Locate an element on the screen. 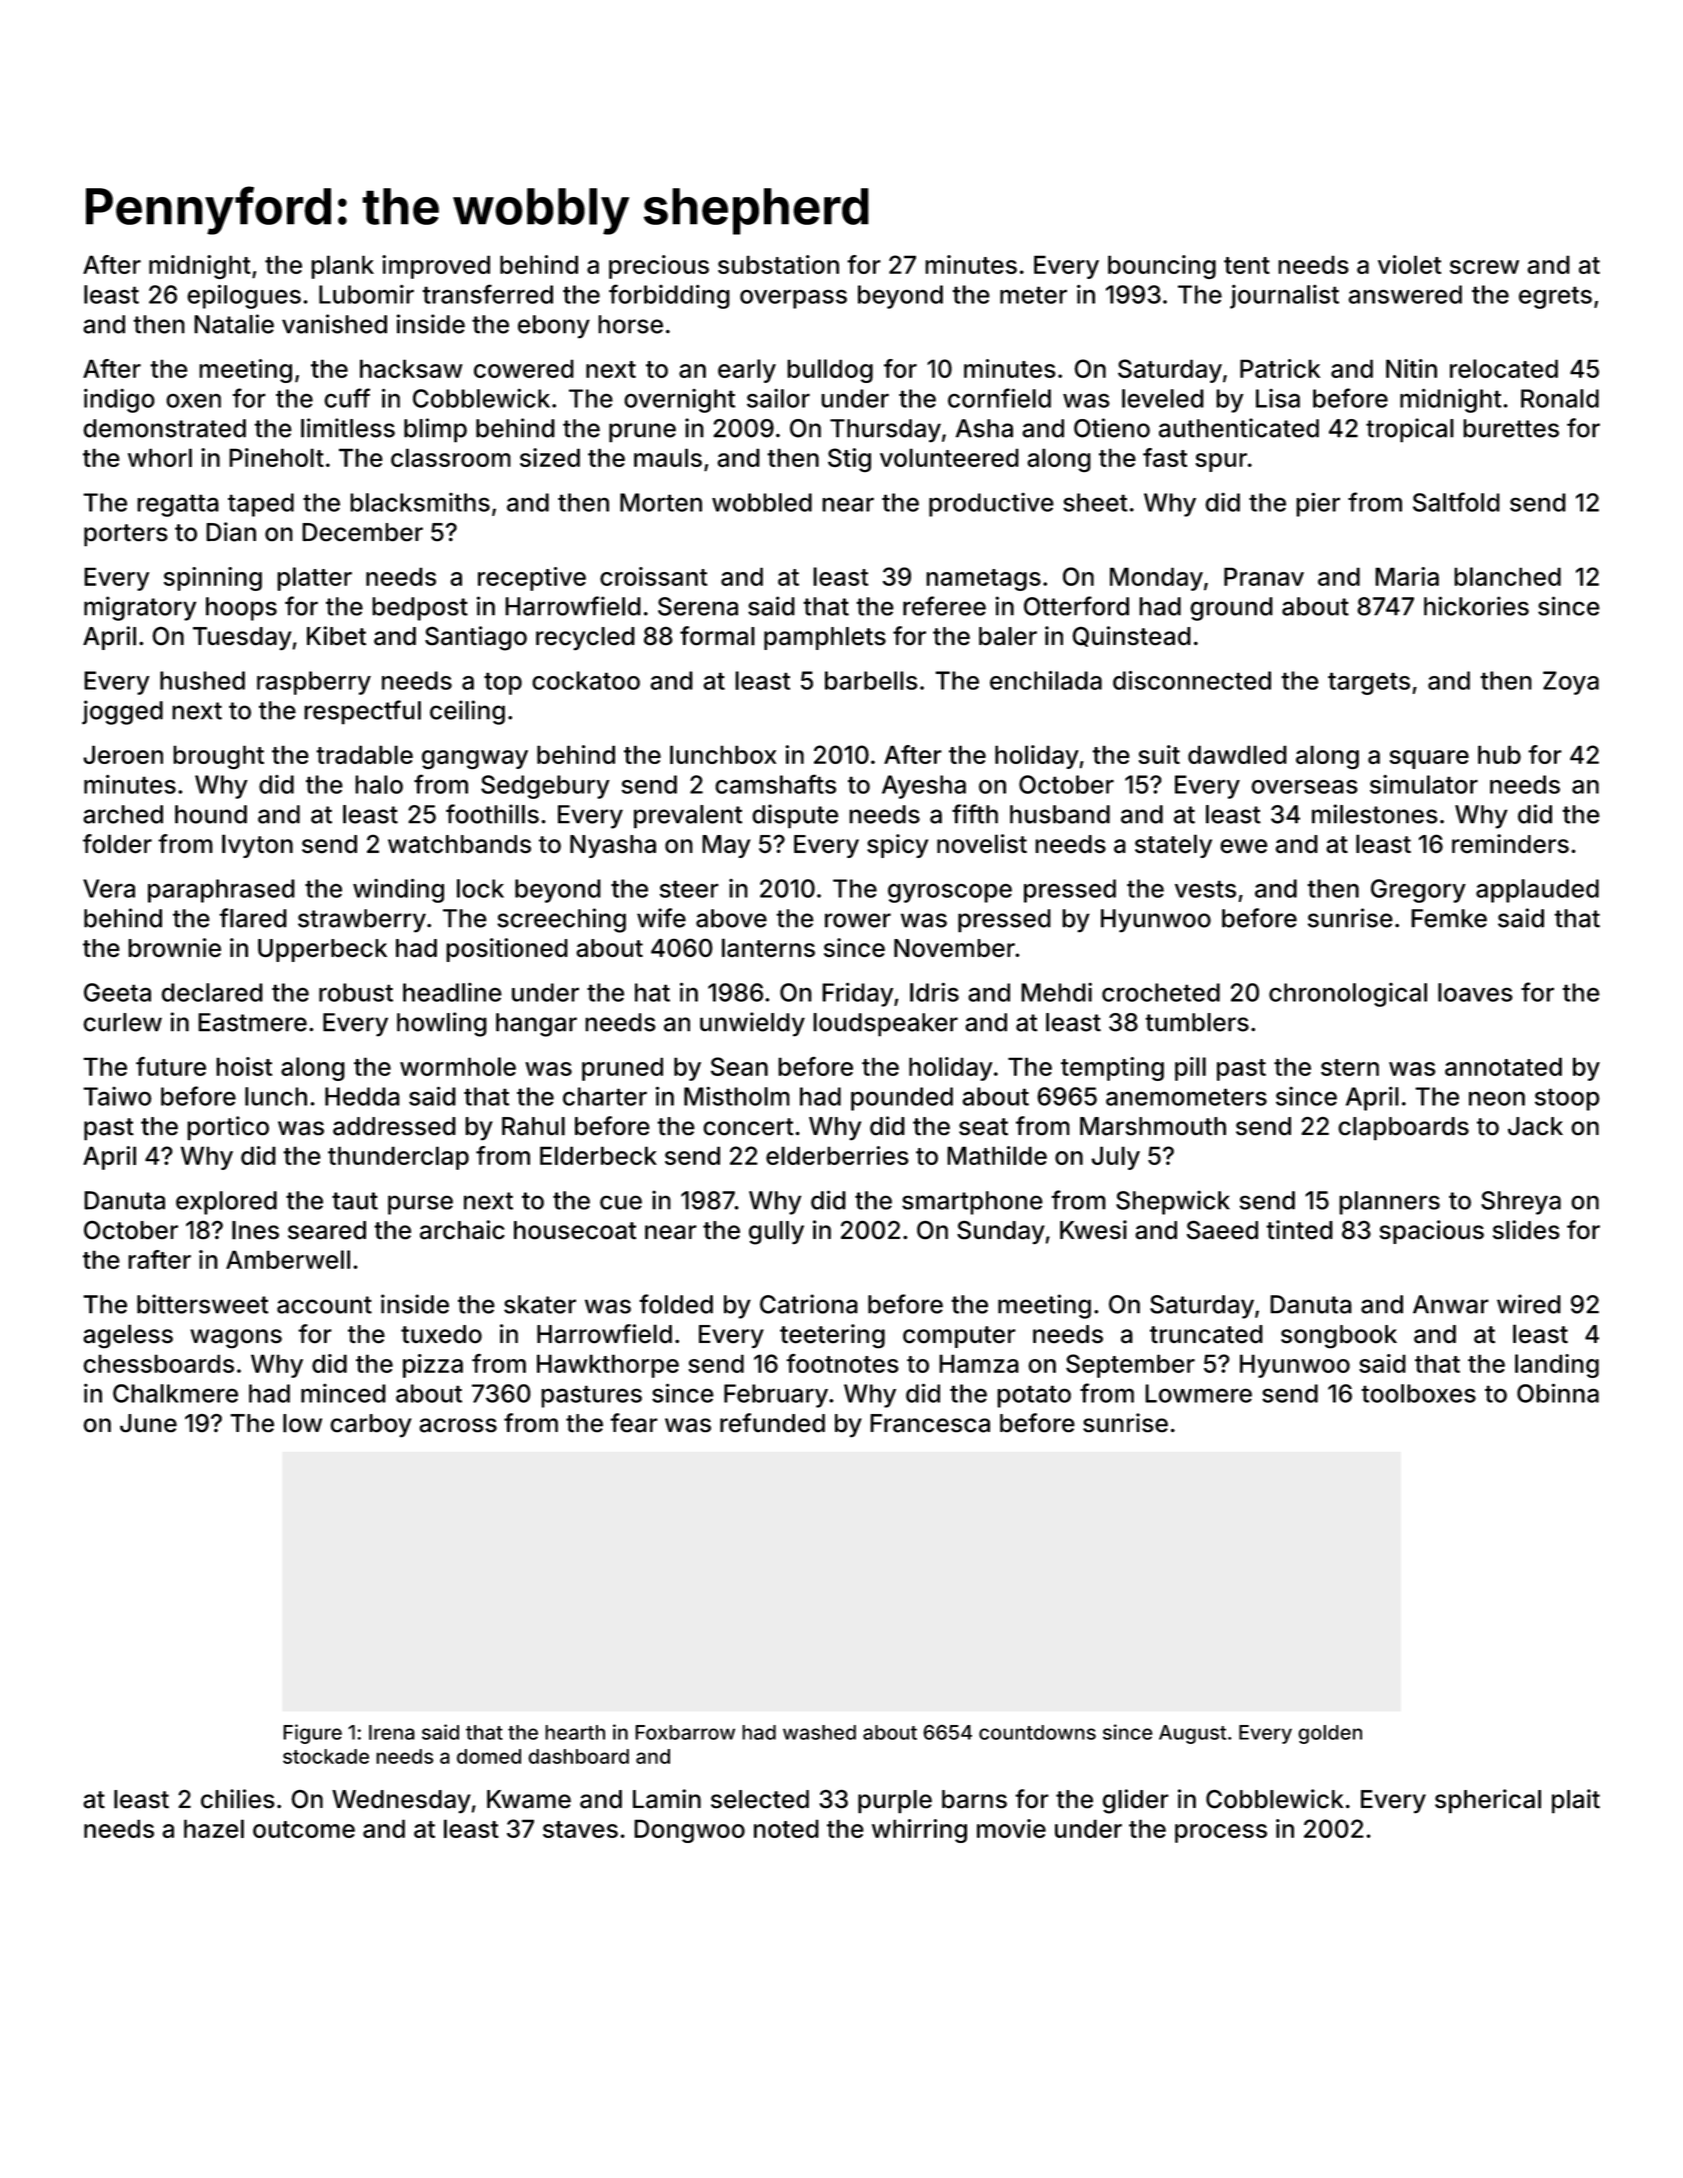 This screenshot has height=2178, width=1683. overnight is located at coordinates (679, 401).
